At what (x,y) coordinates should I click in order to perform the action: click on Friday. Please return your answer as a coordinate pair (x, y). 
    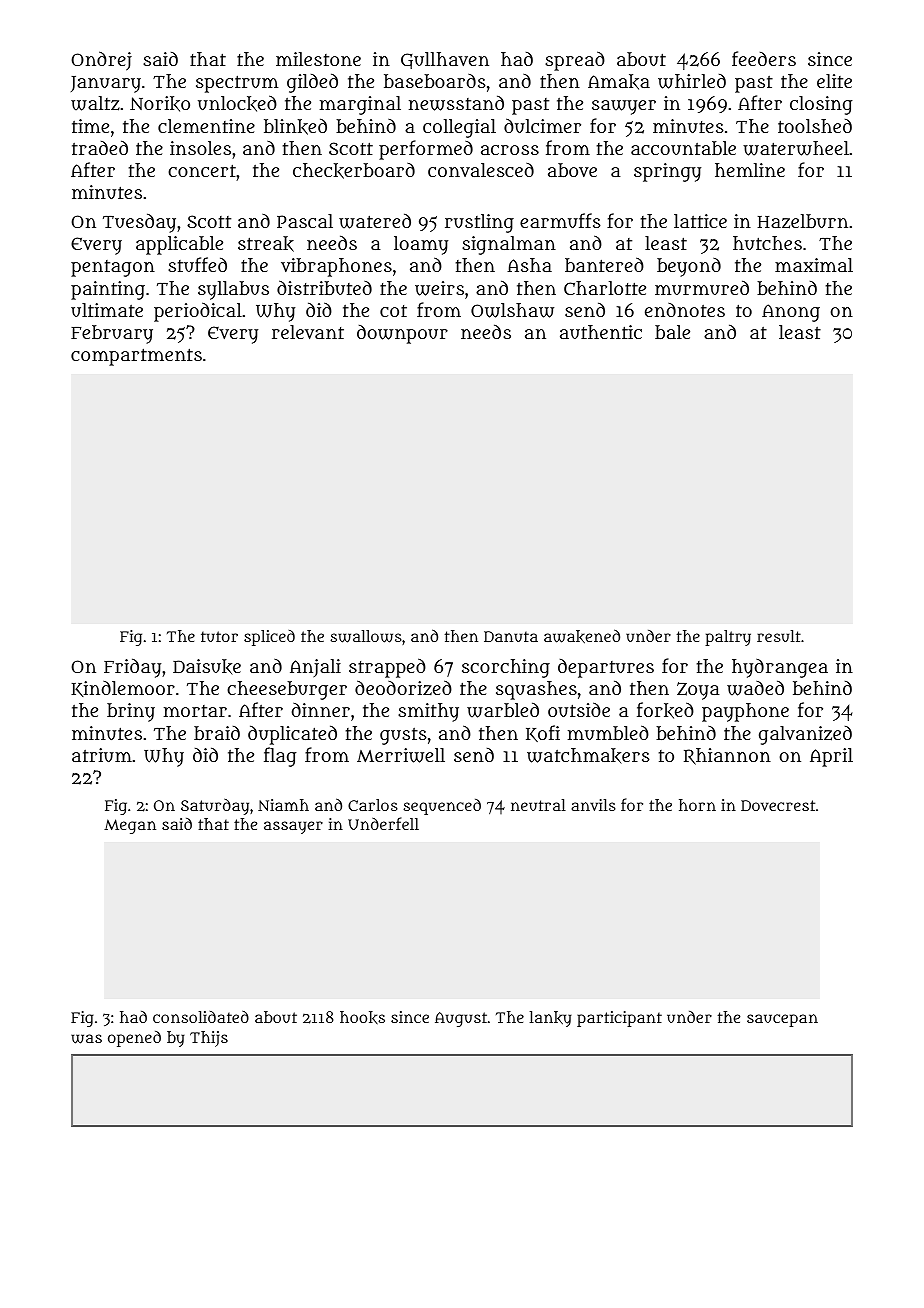
    Looking at the image, I should click on (132, 668).
